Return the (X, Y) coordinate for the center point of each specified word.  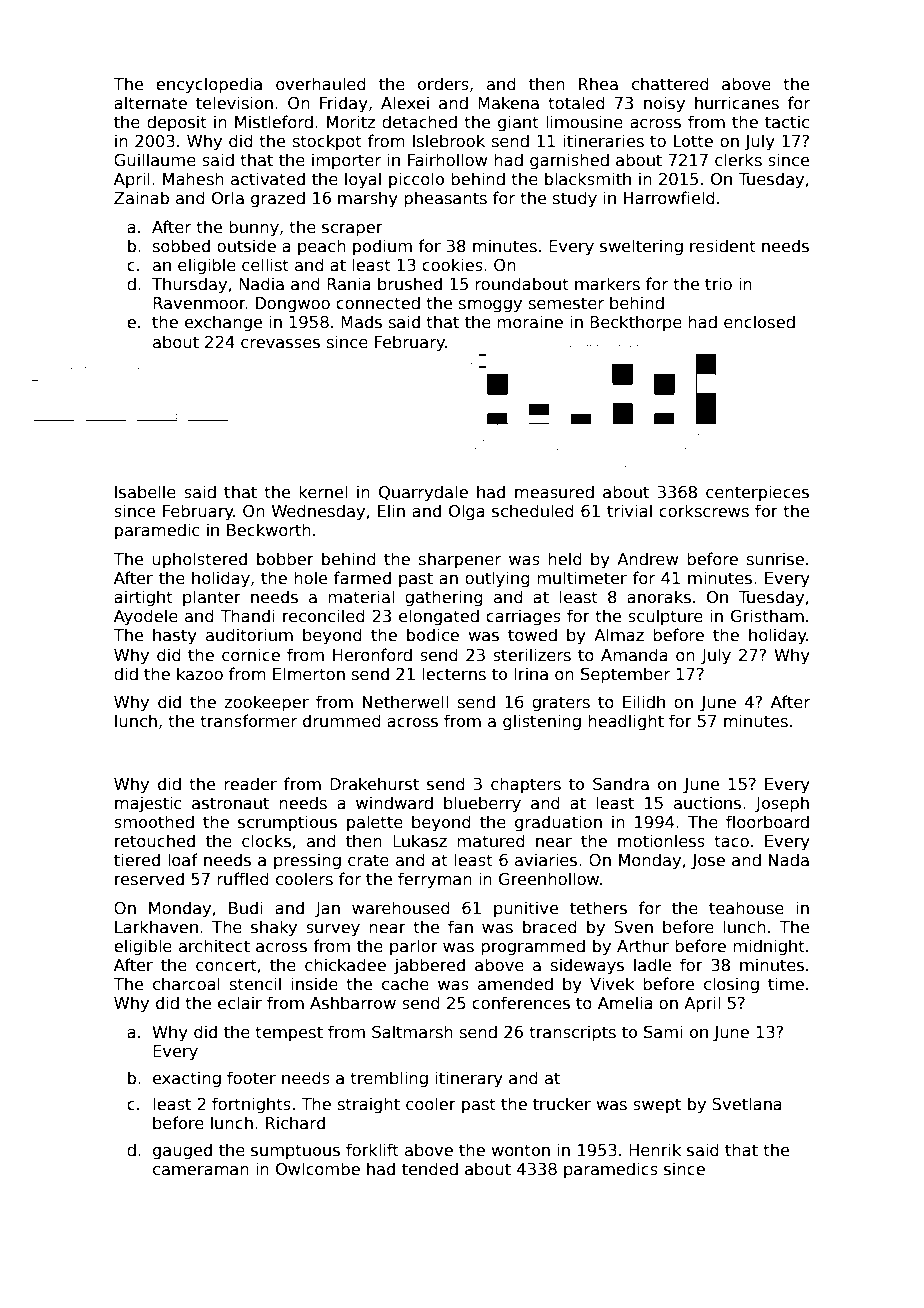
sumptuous (295, 1152)
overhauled (321, 84)
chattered (670, 84)
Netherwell (405, 701)
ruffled (243, 878)
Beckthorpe (636, 323)
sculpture (665, 617)
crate (368, 860)
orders (443, 84)
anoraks (659, 597)
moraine (530, 321)
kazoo (200, 673)
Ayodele (146, 617)
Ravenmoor (199, 303)
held (565, 558)
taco (731, 841)
